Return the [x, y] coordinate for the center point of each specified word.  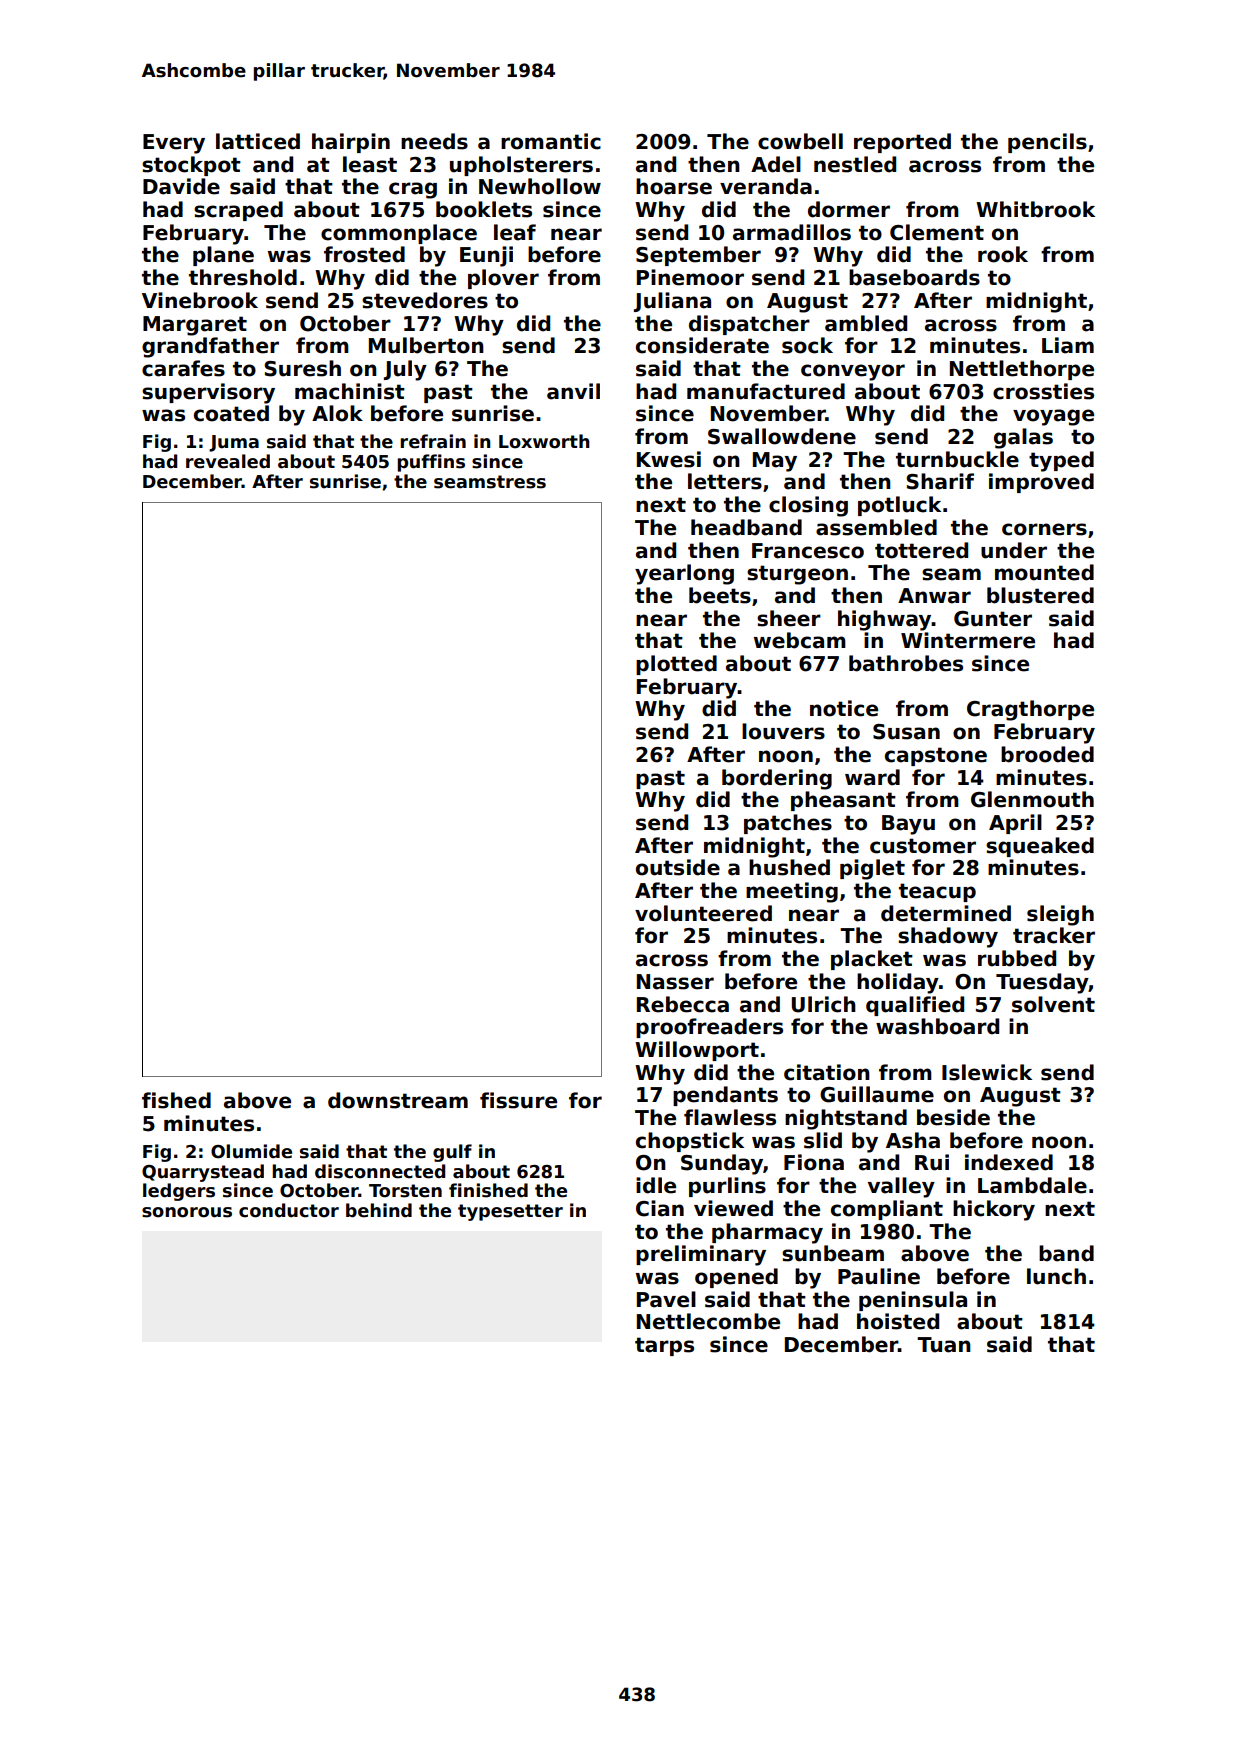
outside [678, 867]
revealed [228, 461]
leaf [515, 232]
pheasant [843, 801]
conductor [289, 1210]
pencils [1047, 143]
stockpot [191, 166]
